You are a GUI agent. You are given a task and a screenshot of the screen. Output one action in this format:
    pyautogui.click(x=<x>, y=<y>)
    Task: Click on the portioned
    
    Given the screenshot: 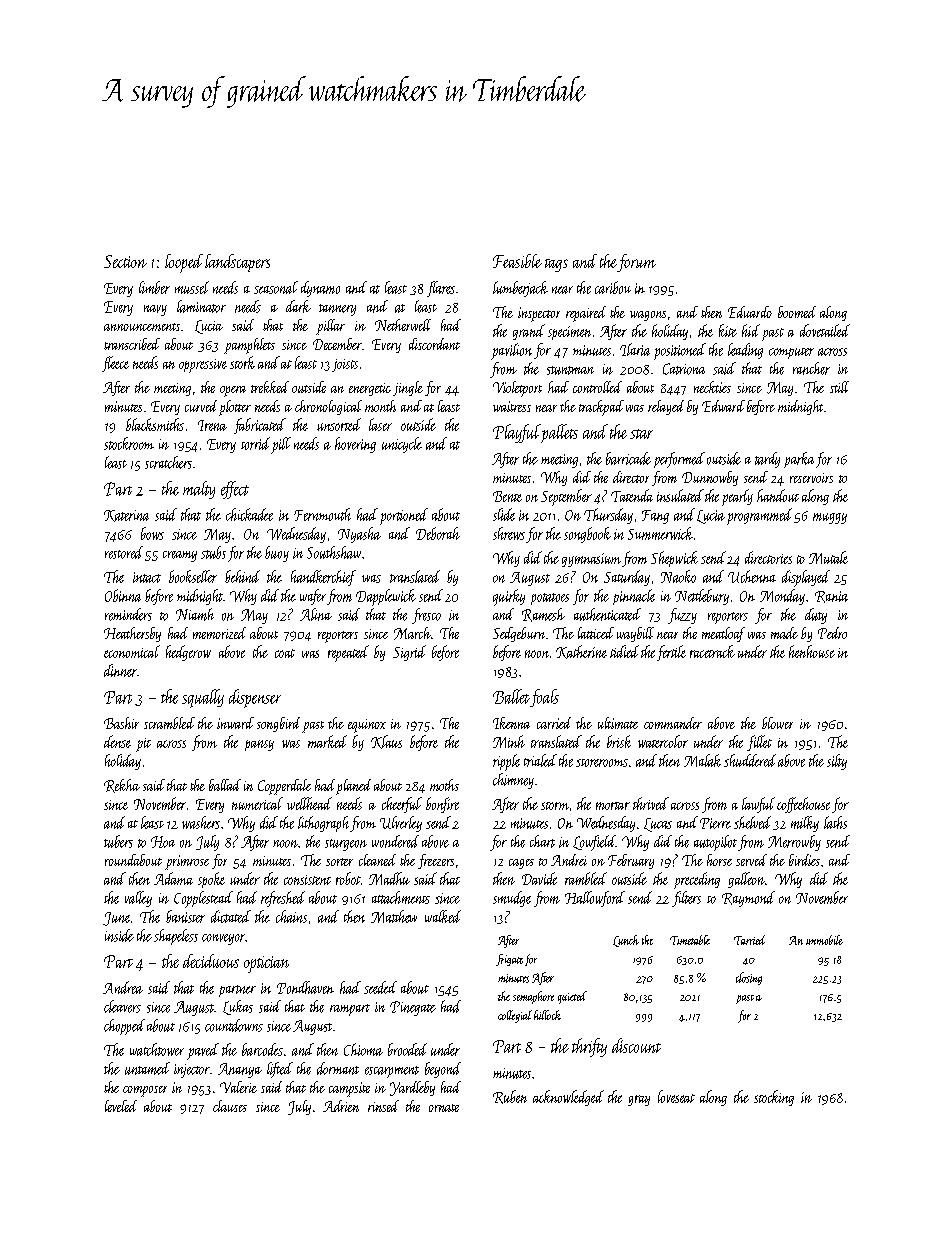 What is the action you would take?
    pyautogui.click(x=404, y=516)
